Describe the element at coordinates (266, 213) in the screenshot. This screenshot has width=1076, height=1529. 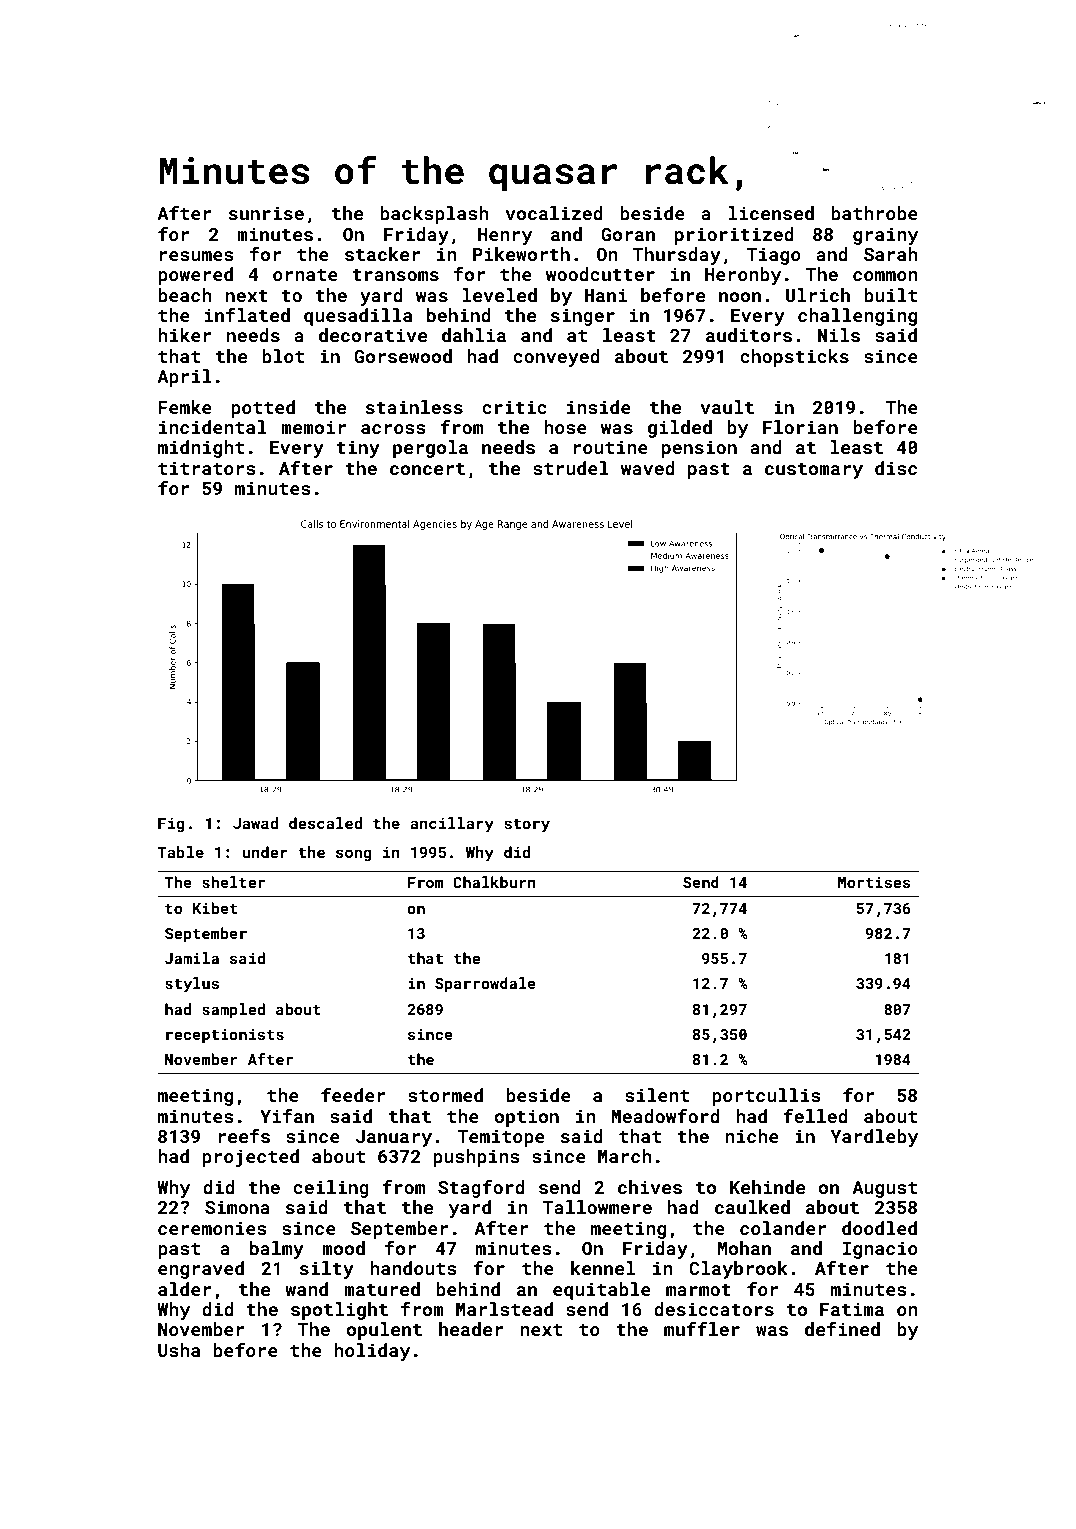
I see `sunrise` at that location.
